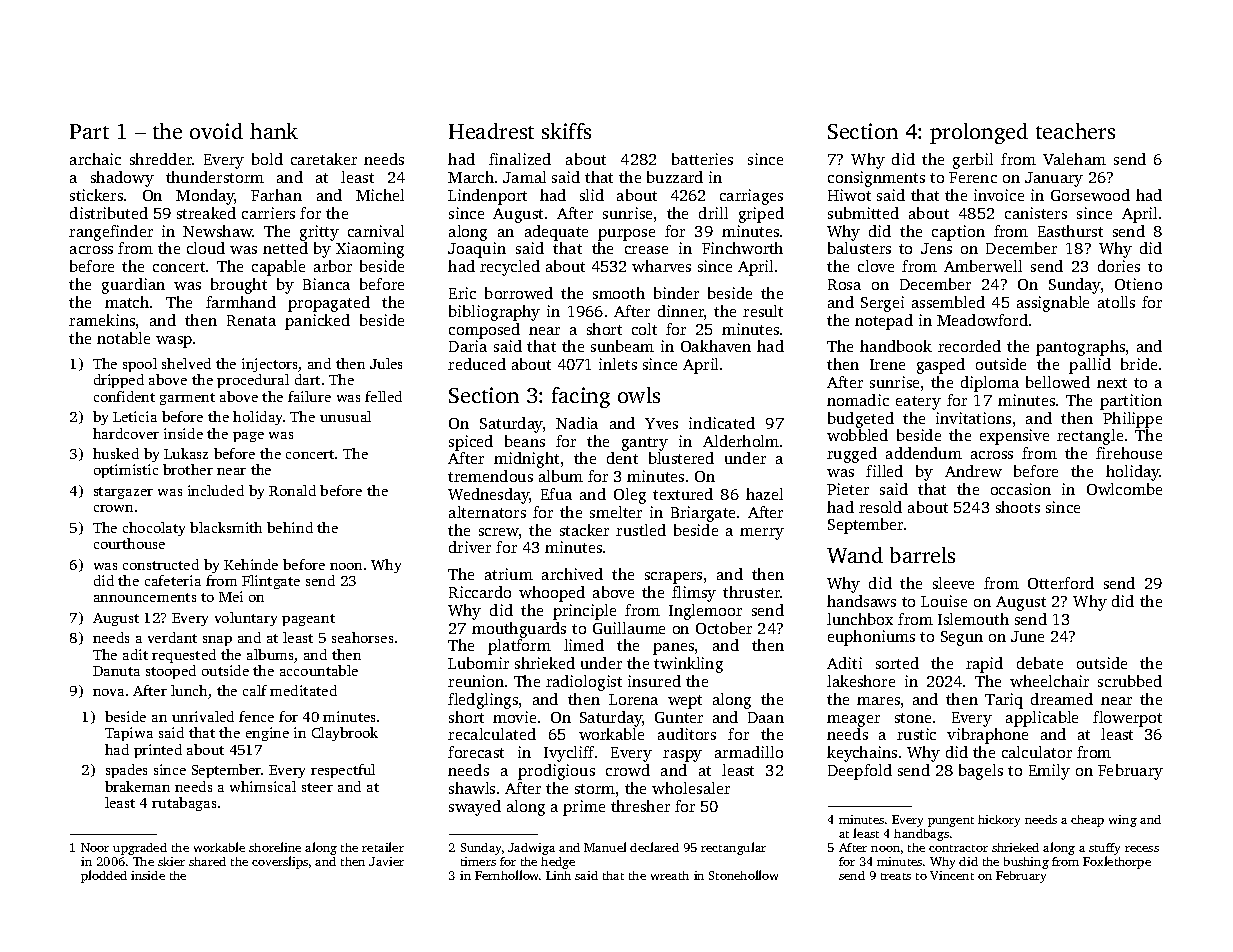 The height and width of the document is (952, 1233). What do you see at coordinates (1117, 862) in the document?
I see `Foxlethorpe` at bounding box center [1117, 862].
